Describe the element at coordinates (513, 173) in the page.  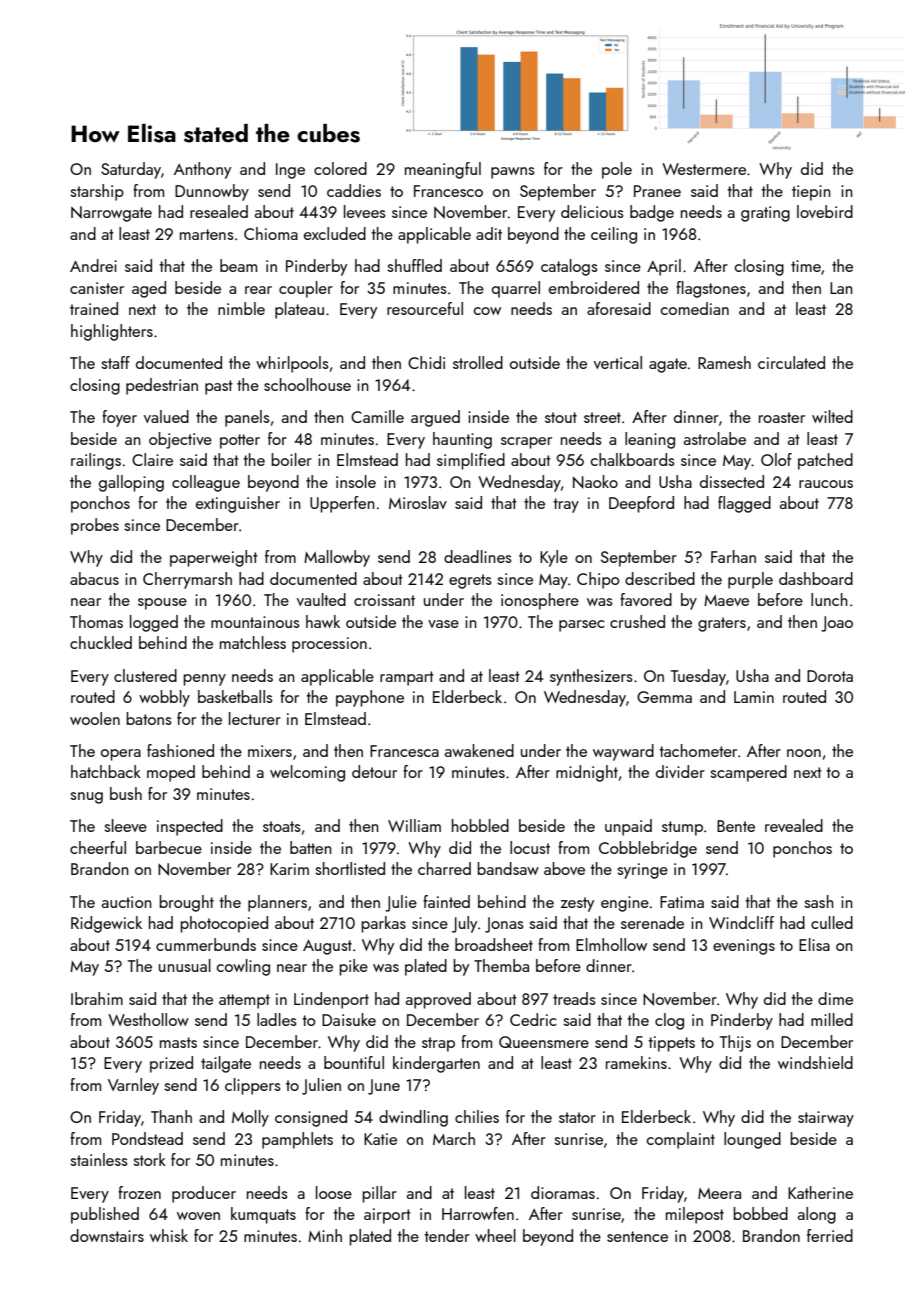
I see `pawns` at that location.
